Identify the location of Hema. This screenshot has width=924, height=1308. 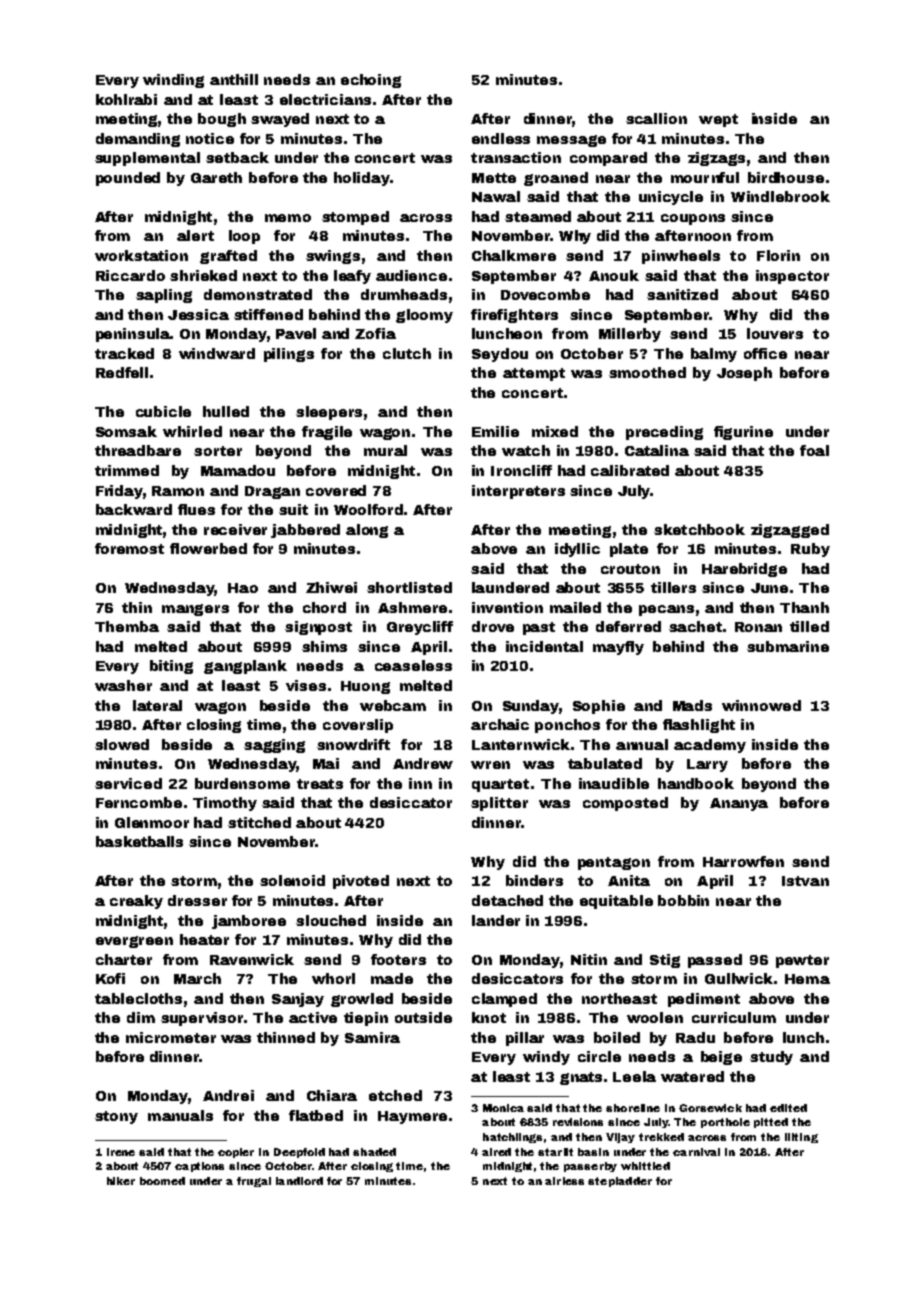
(807, 979).
